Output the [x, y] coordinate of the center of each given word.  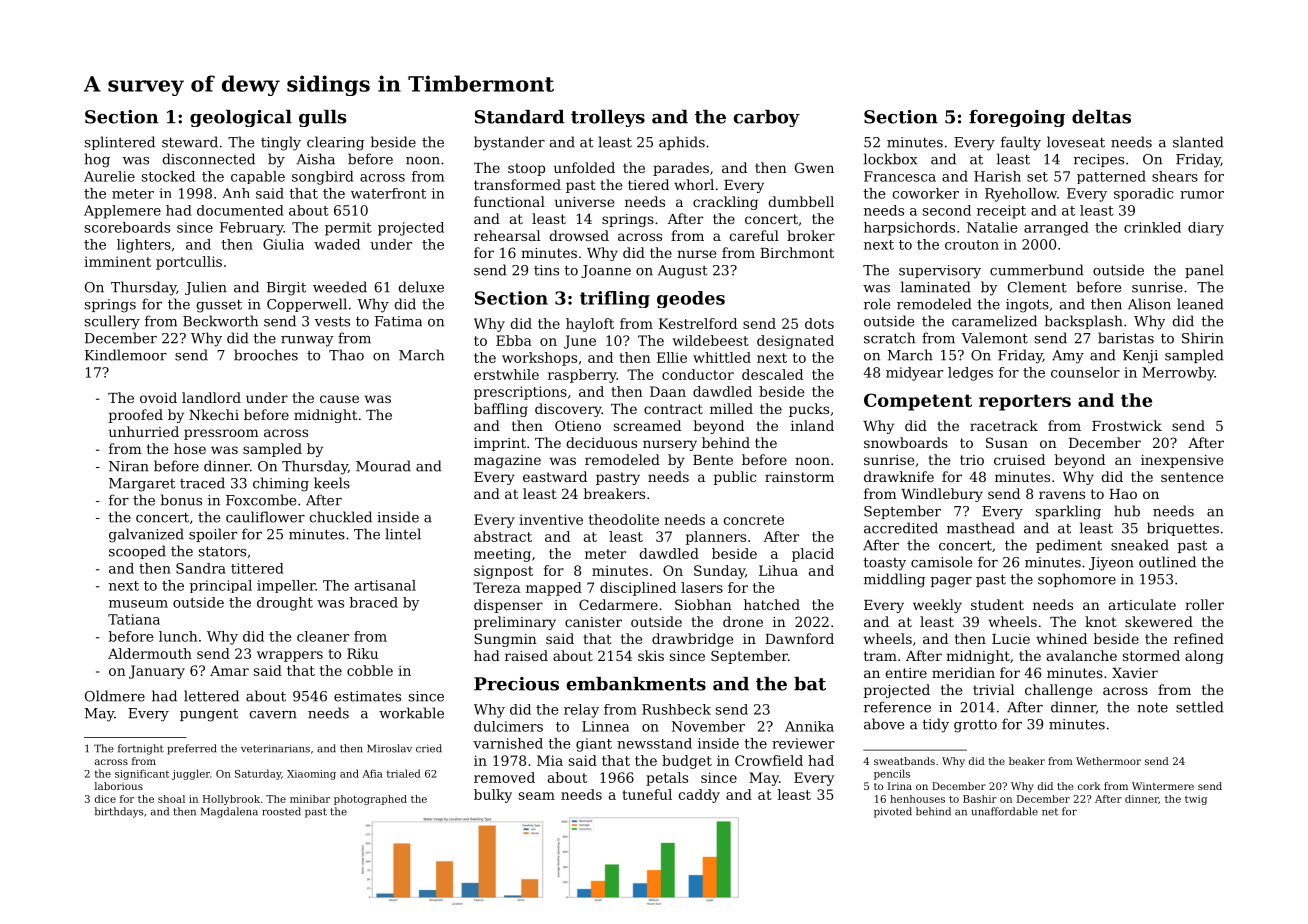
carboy [767, 118]
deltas [1101, 117]
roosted [281, 811]
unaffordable [1004, 811]
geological [241, 118]
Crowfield [769, 760]
